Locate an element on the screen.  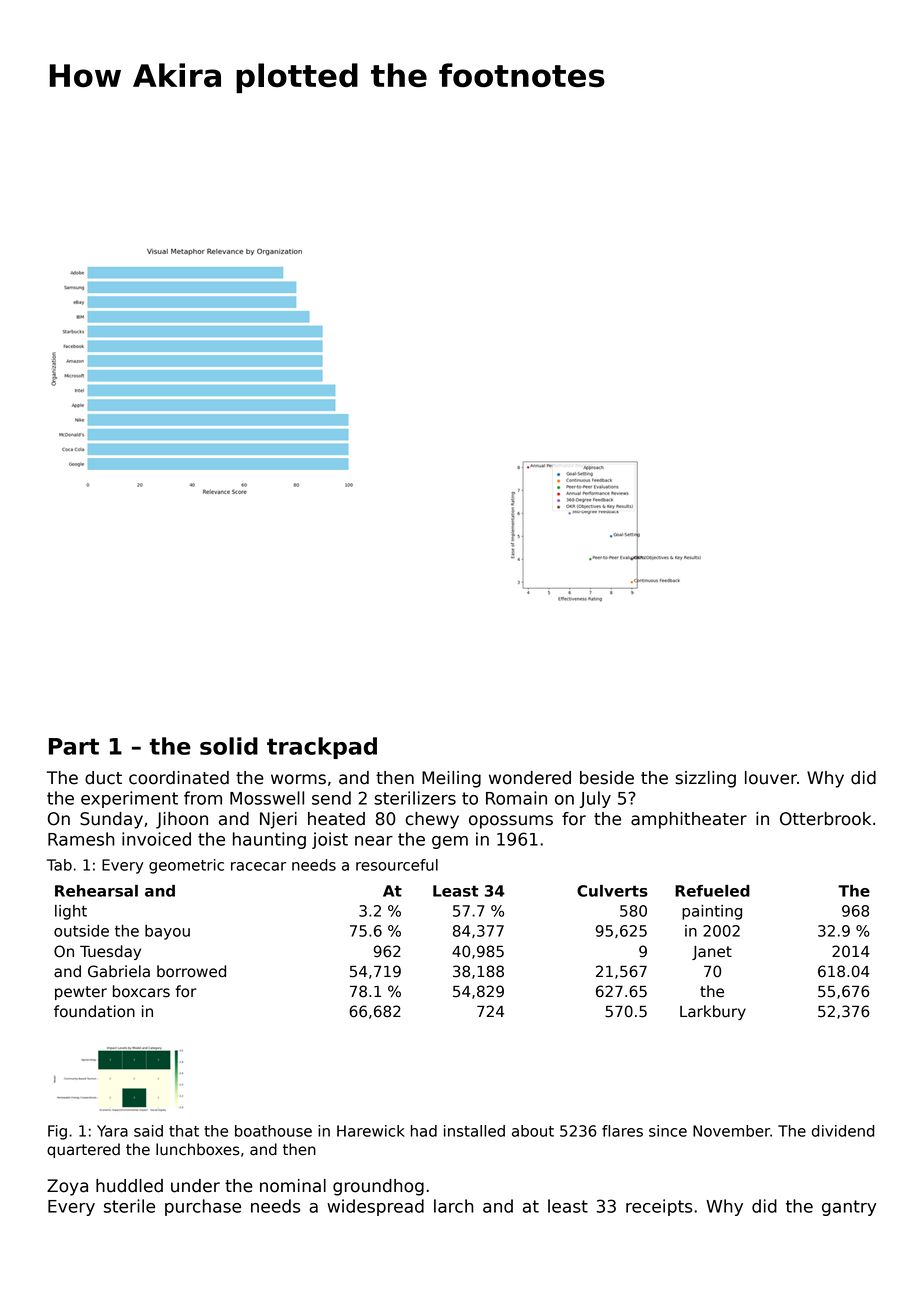
opossums is located at coordinates (511, 822).
